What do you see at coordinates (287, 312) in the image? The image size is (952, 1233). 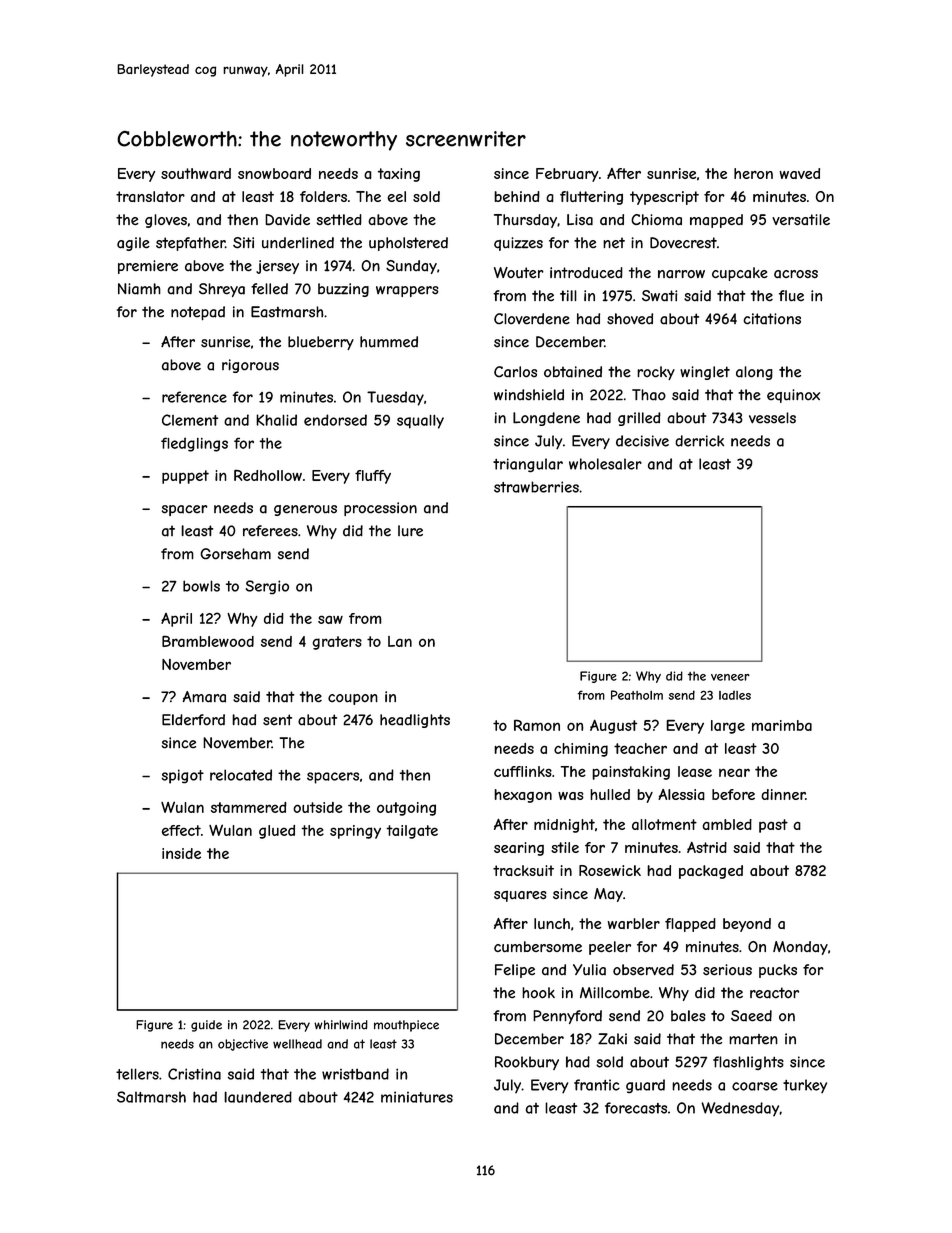 I see `Eastmarsh` at bounding box center [287, 312].
